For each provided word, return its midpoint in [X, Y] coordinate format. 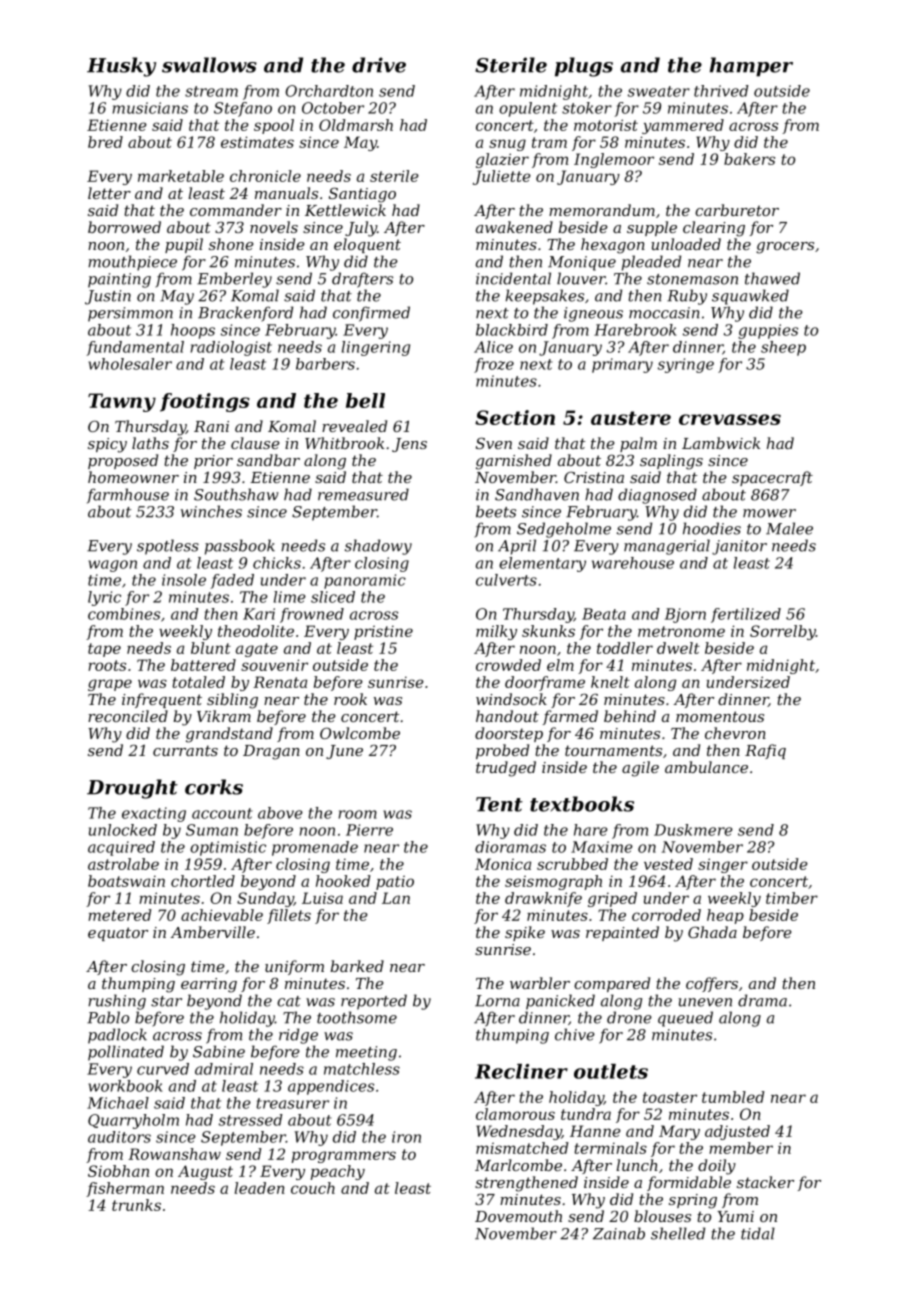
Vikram [224, 716]
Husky [121, 67]
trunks [136, 1205]
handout [507, 716]
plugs [584, 67]
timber [792, 898]
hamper [751, 67]
